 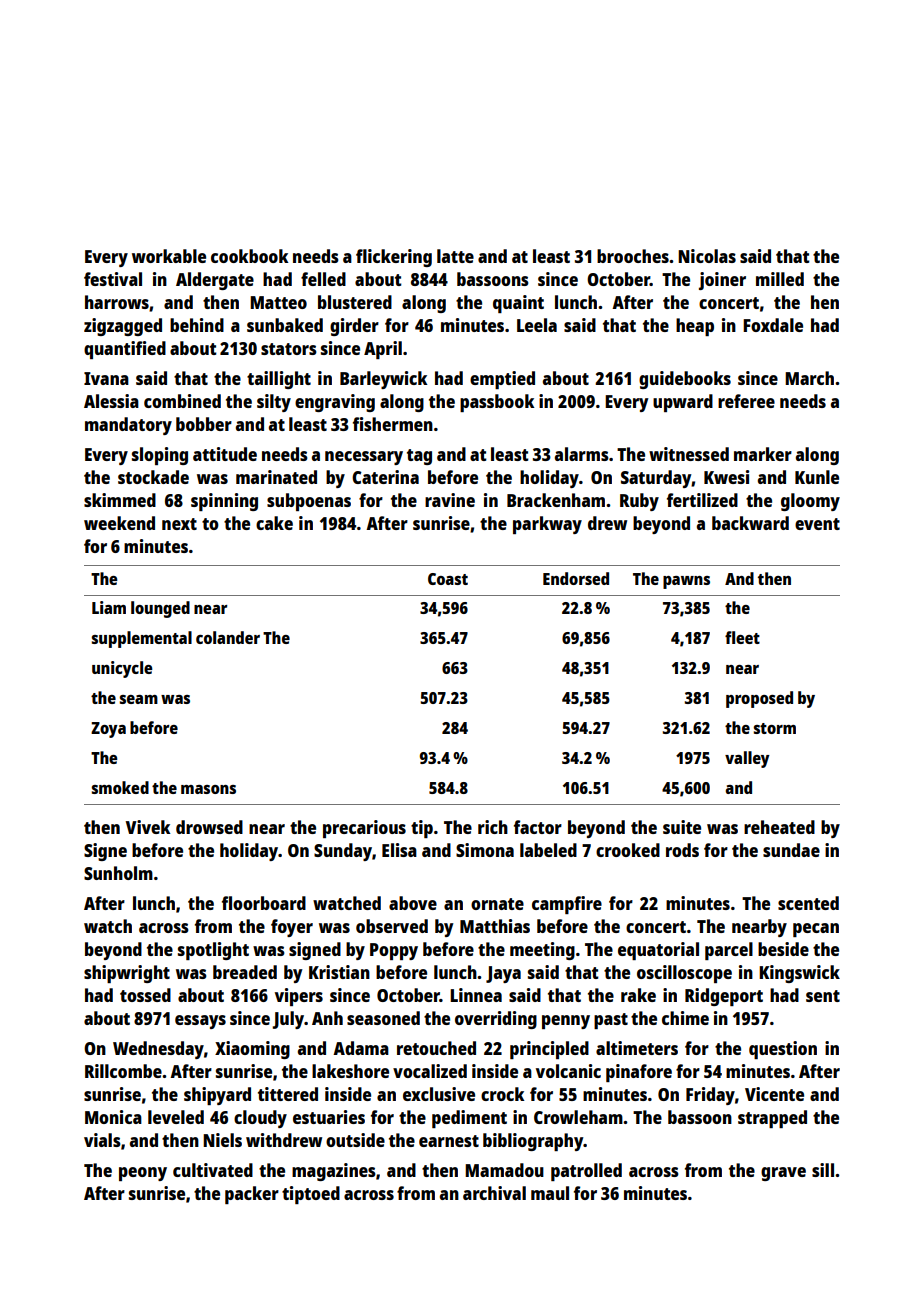 I want to click on witnessed, so click(x=689, y=454).
